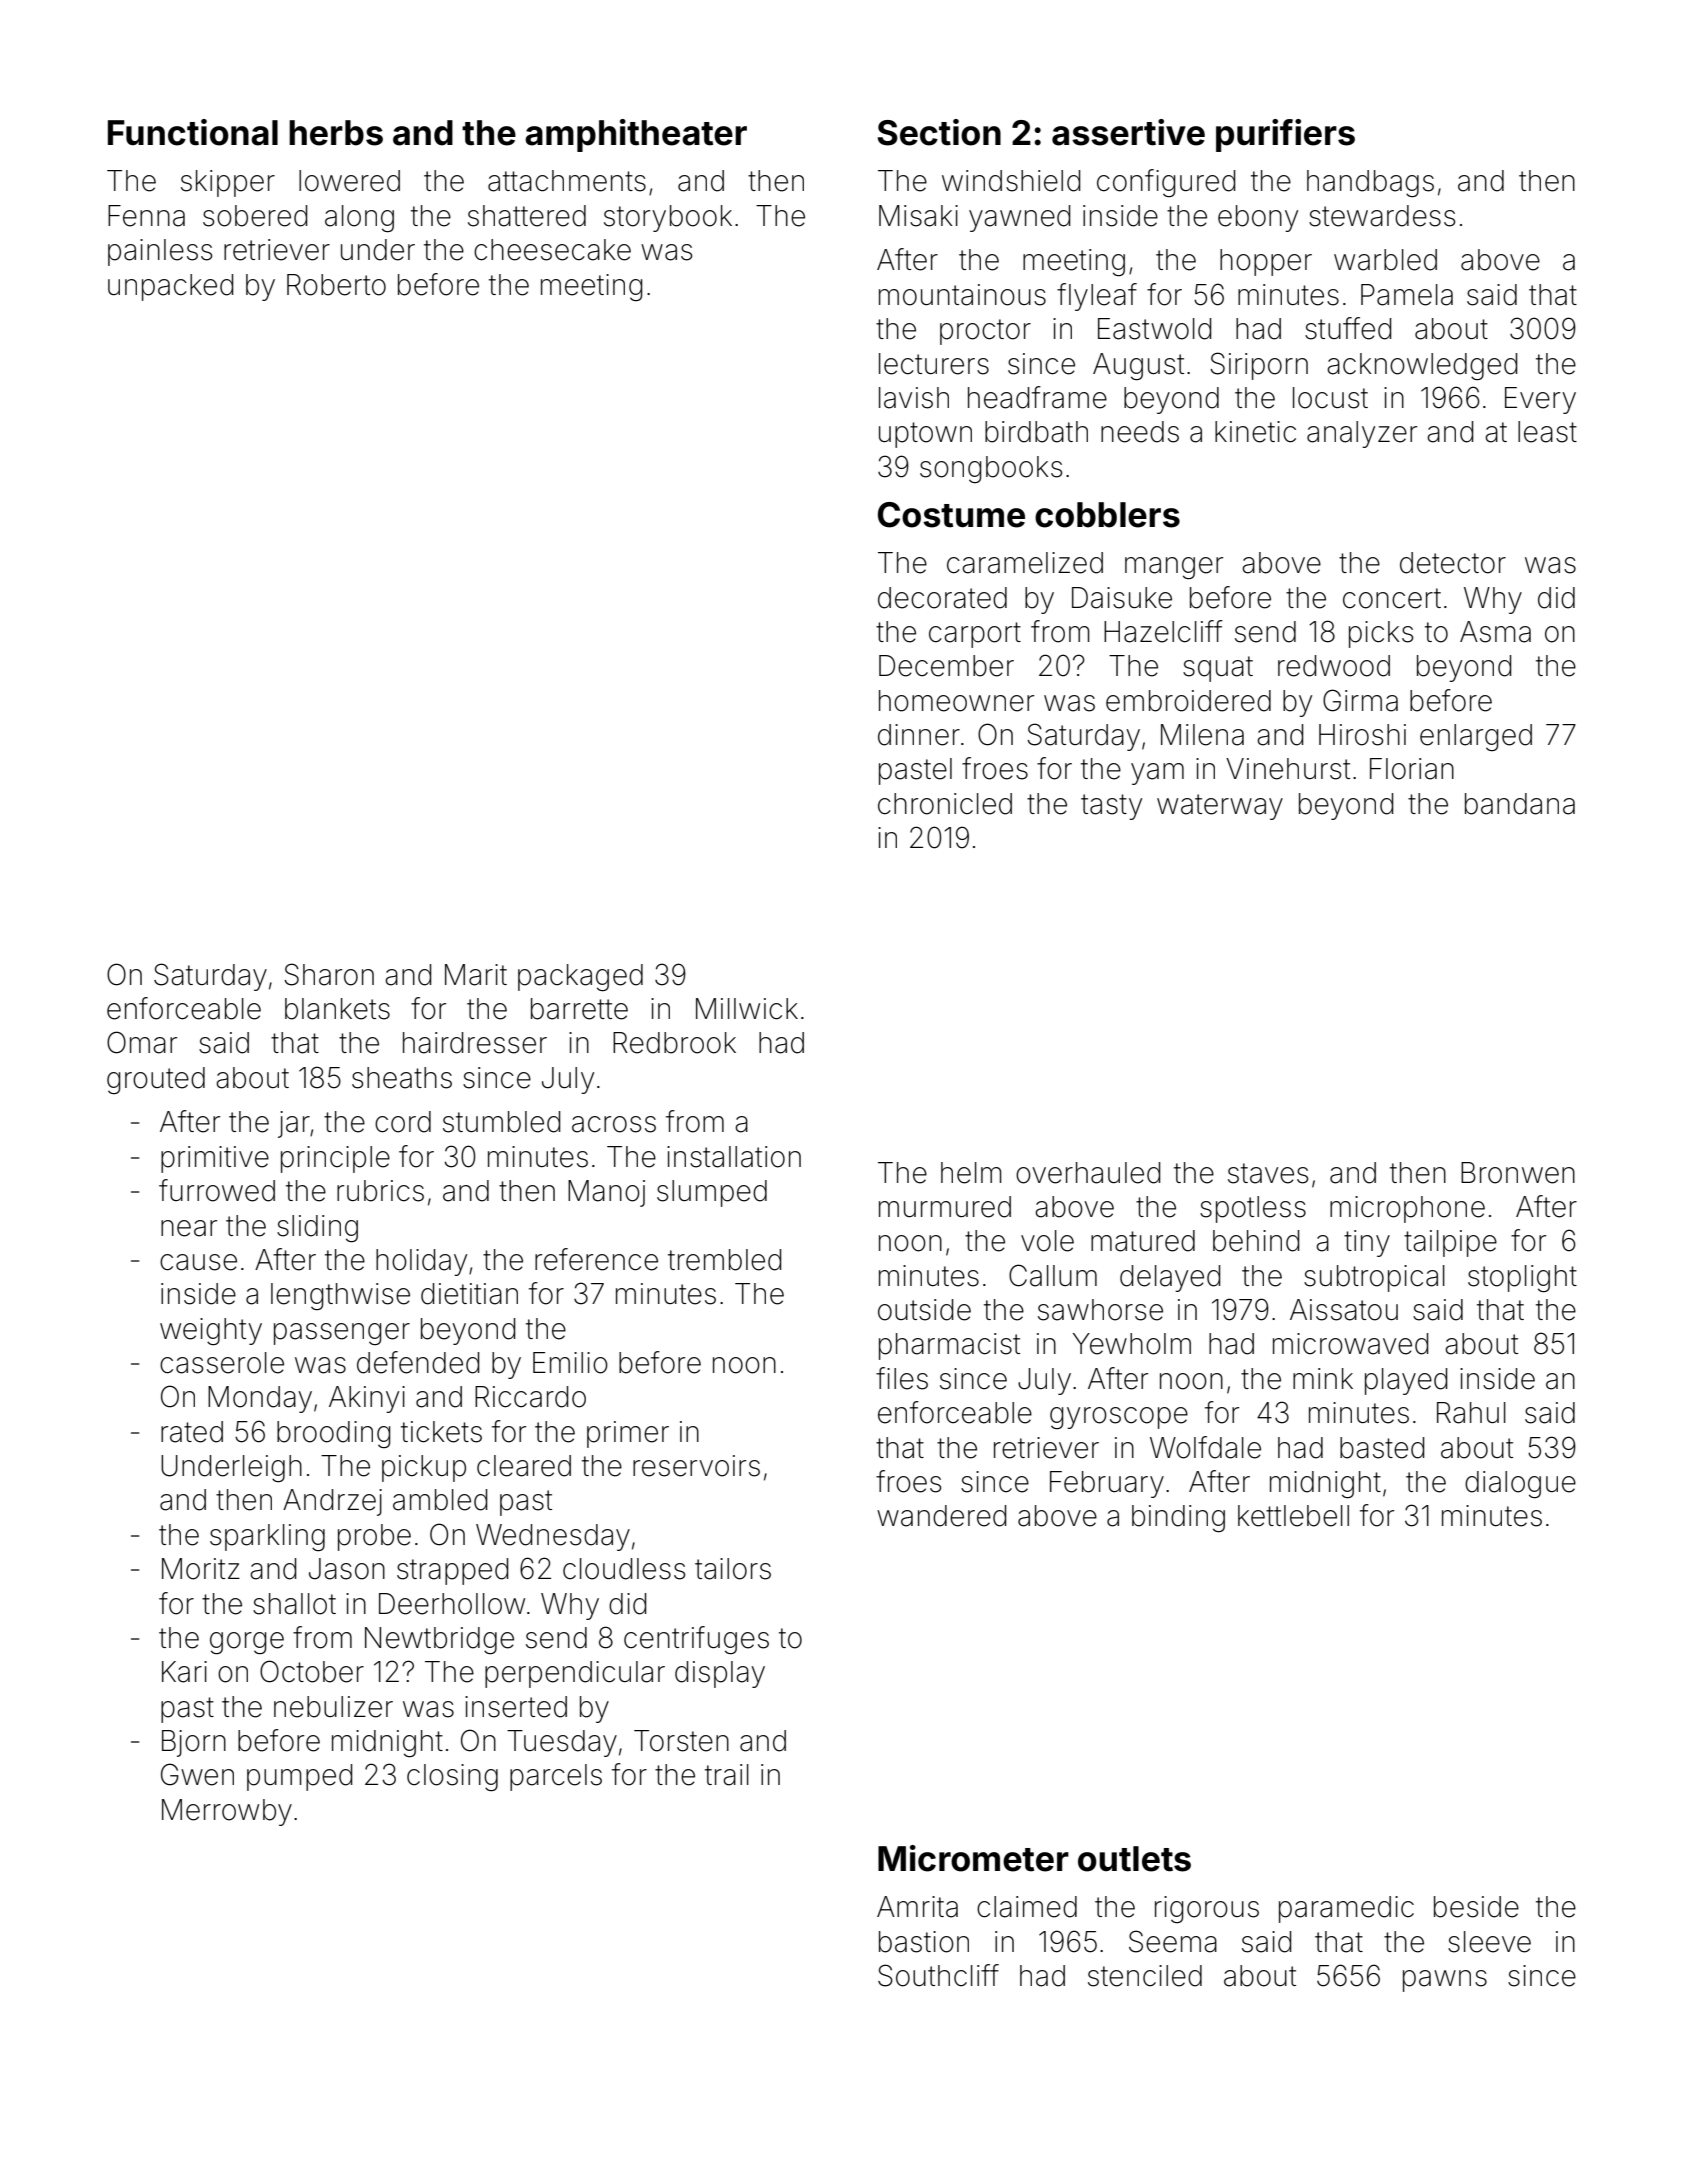  What do you see at coordinates (1520, 804) in the document?
I see `bandana` at bounding box center [1520, 804].
